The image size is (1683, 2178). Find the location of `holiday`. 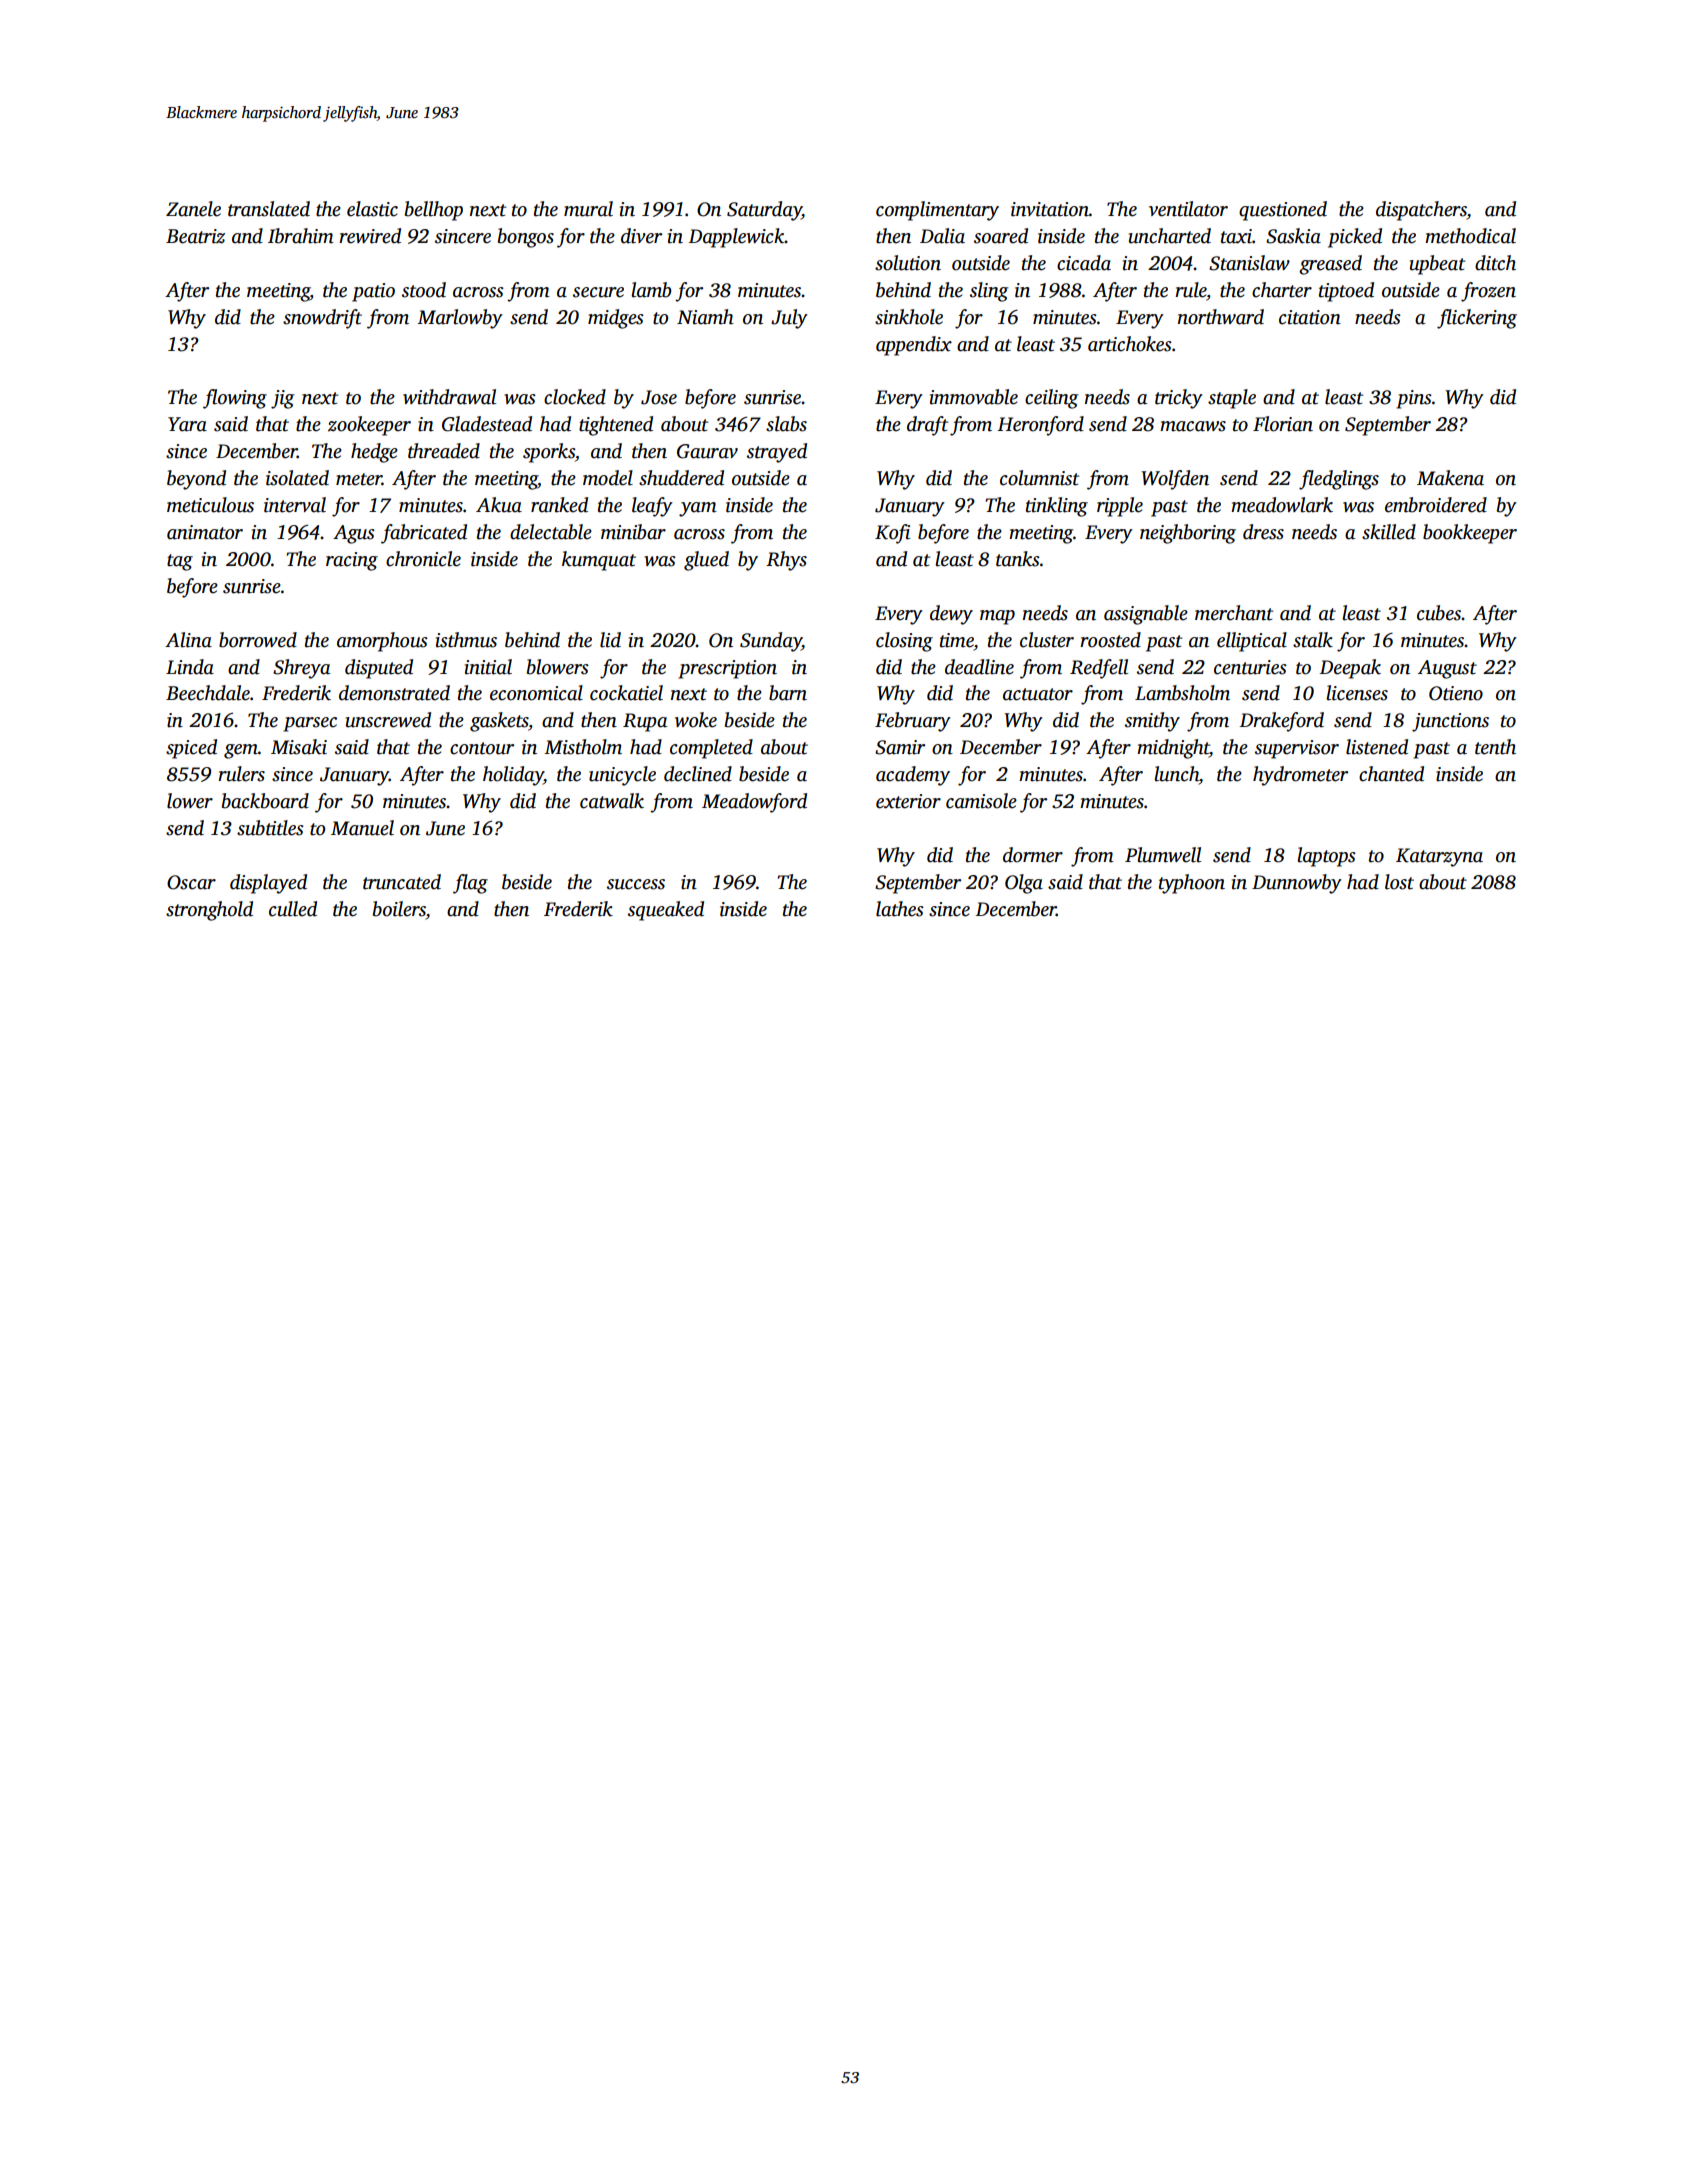

holiday is located at coordinates (513, 776).
